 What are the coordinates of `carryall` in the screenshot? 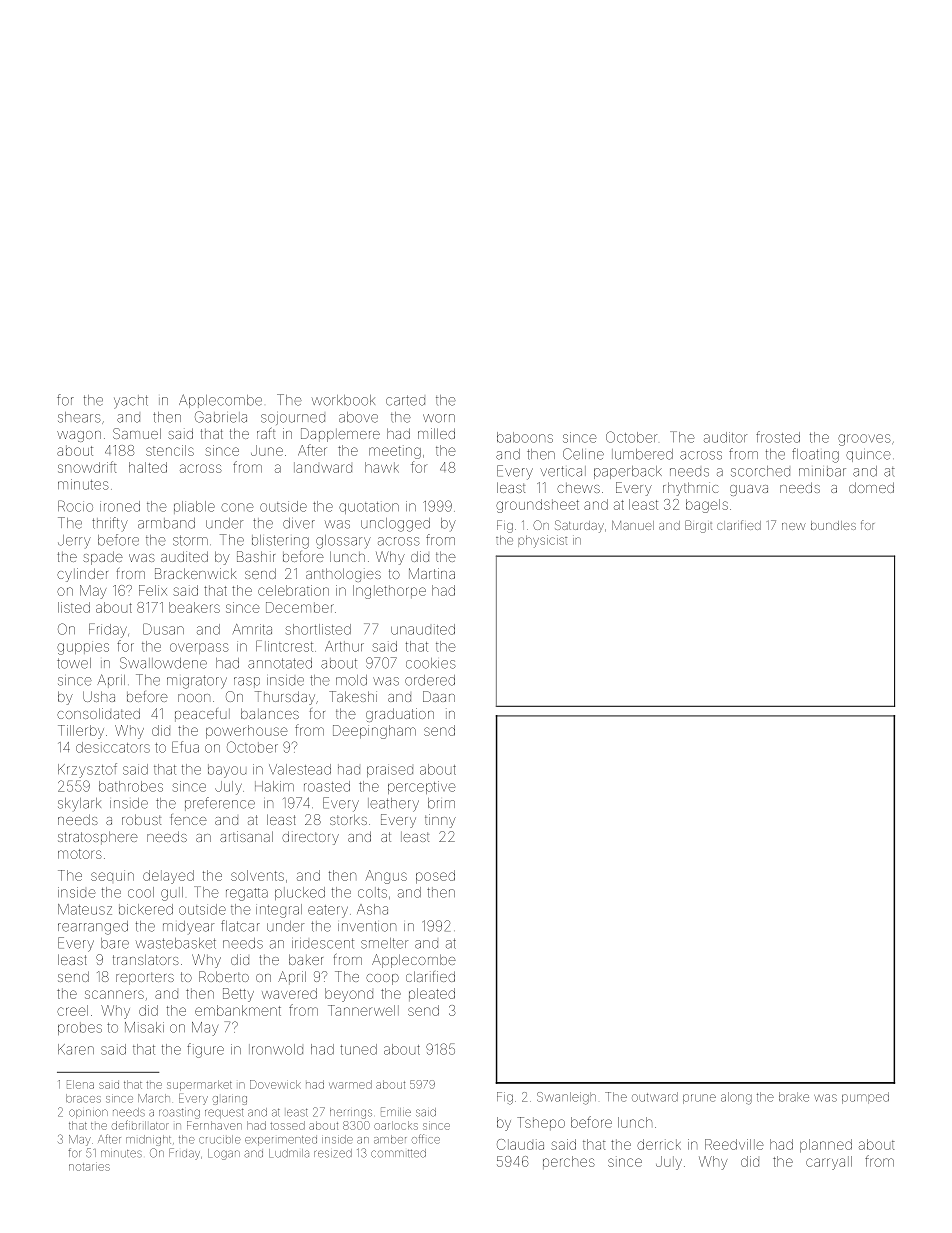 It's located at (829, 1163).
